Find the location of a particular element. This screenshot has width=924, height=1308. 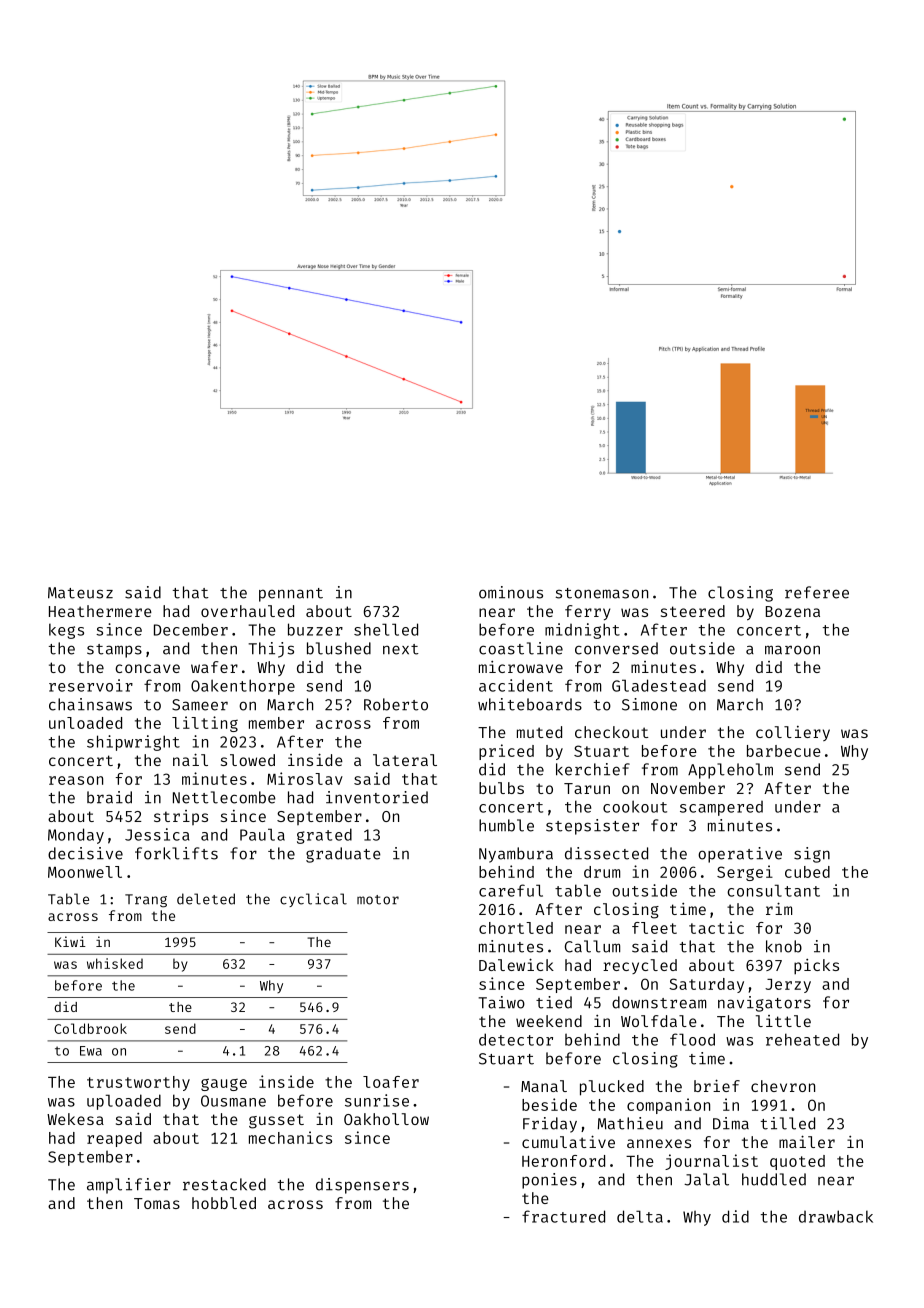

little is located at coordinates (783, 1021).
